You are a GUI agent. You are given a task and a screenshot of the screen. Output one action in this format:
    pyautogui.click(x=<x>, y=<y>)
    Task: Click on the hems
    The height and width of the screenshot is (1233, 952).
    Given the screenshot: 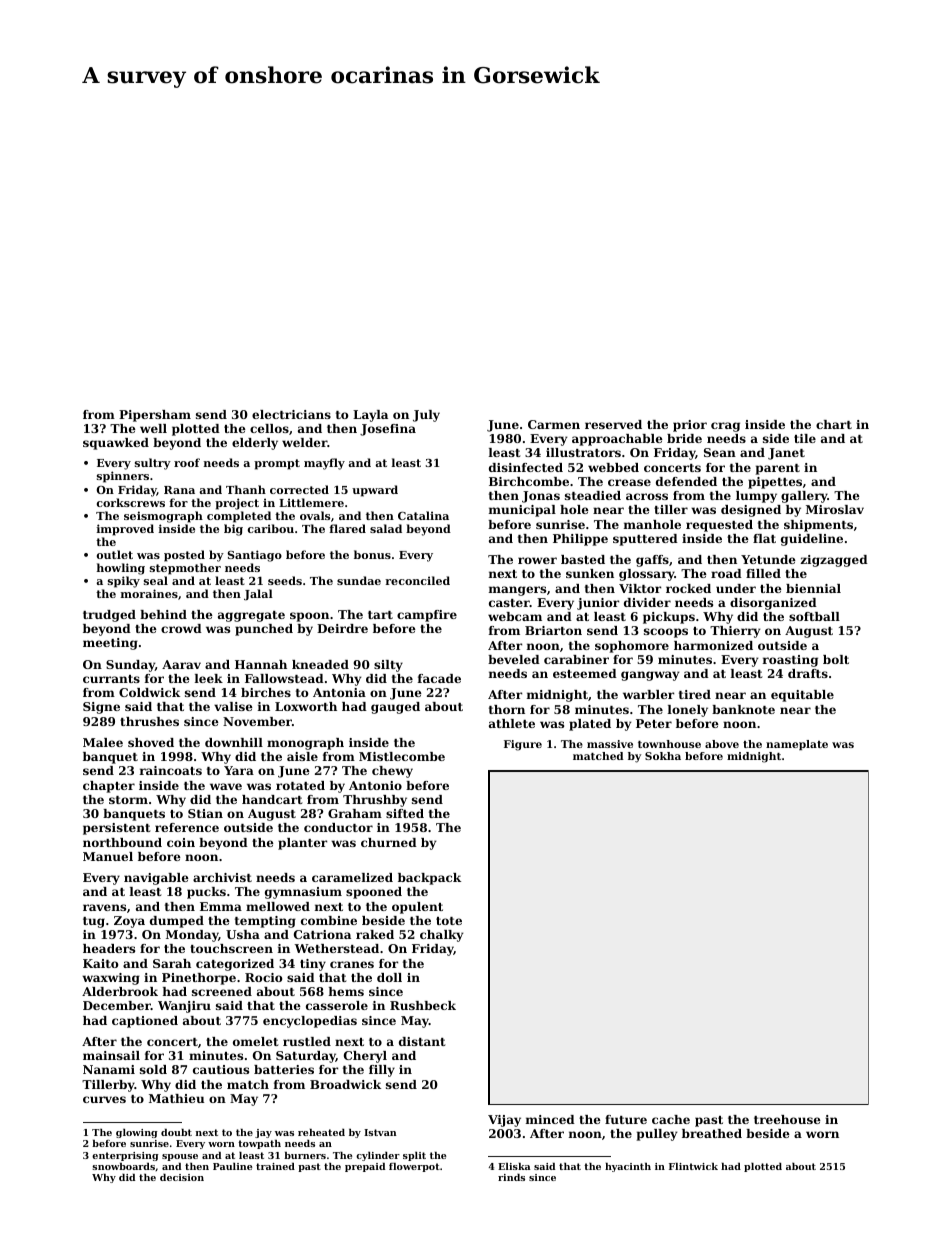 What is the action you would take?
    pyautogui.click(x=346, y=991)
